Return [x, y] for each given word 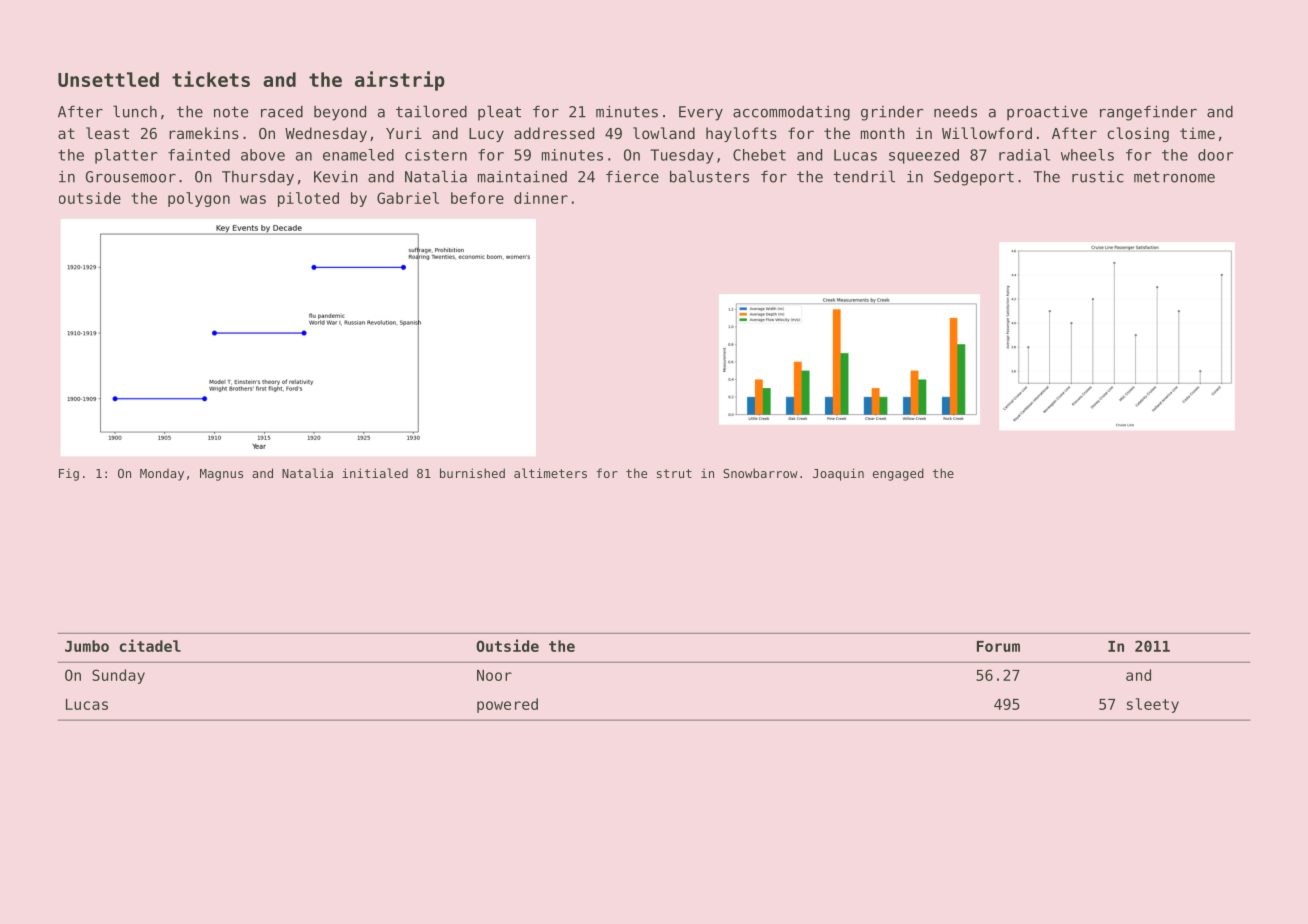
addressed [554, 133]
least [107, 133]
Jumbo [87, 646]
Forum [998, 646]
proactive [1047, 113]
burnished [472, 473]
